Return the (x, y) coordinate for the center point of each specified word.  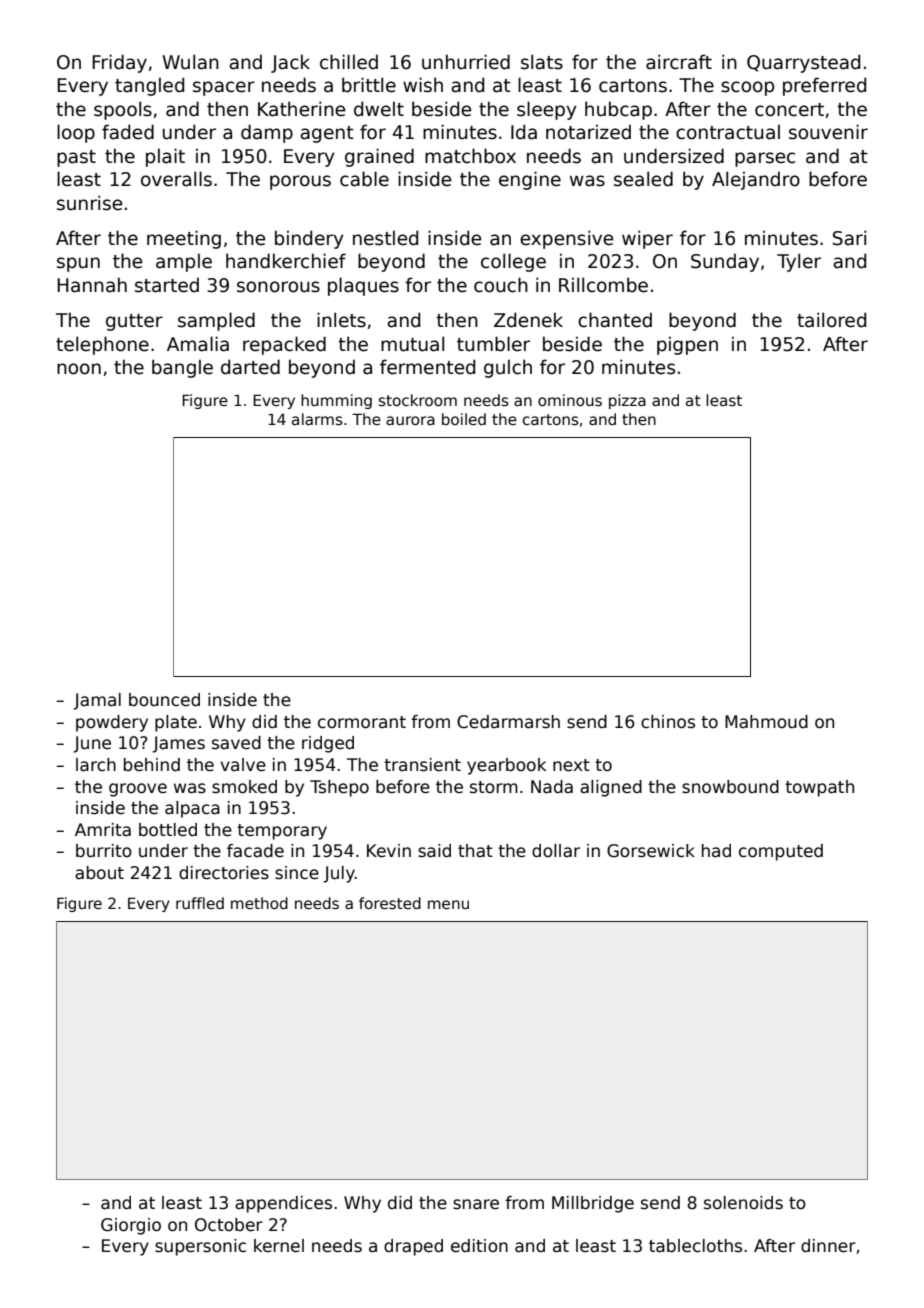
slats (542, 62)
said (434, 851)
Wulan (191, 62)
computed (781, 852)
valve (243, 765)
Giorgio (131, 1226)
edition (479, 1246)
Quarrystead (803, 63)
